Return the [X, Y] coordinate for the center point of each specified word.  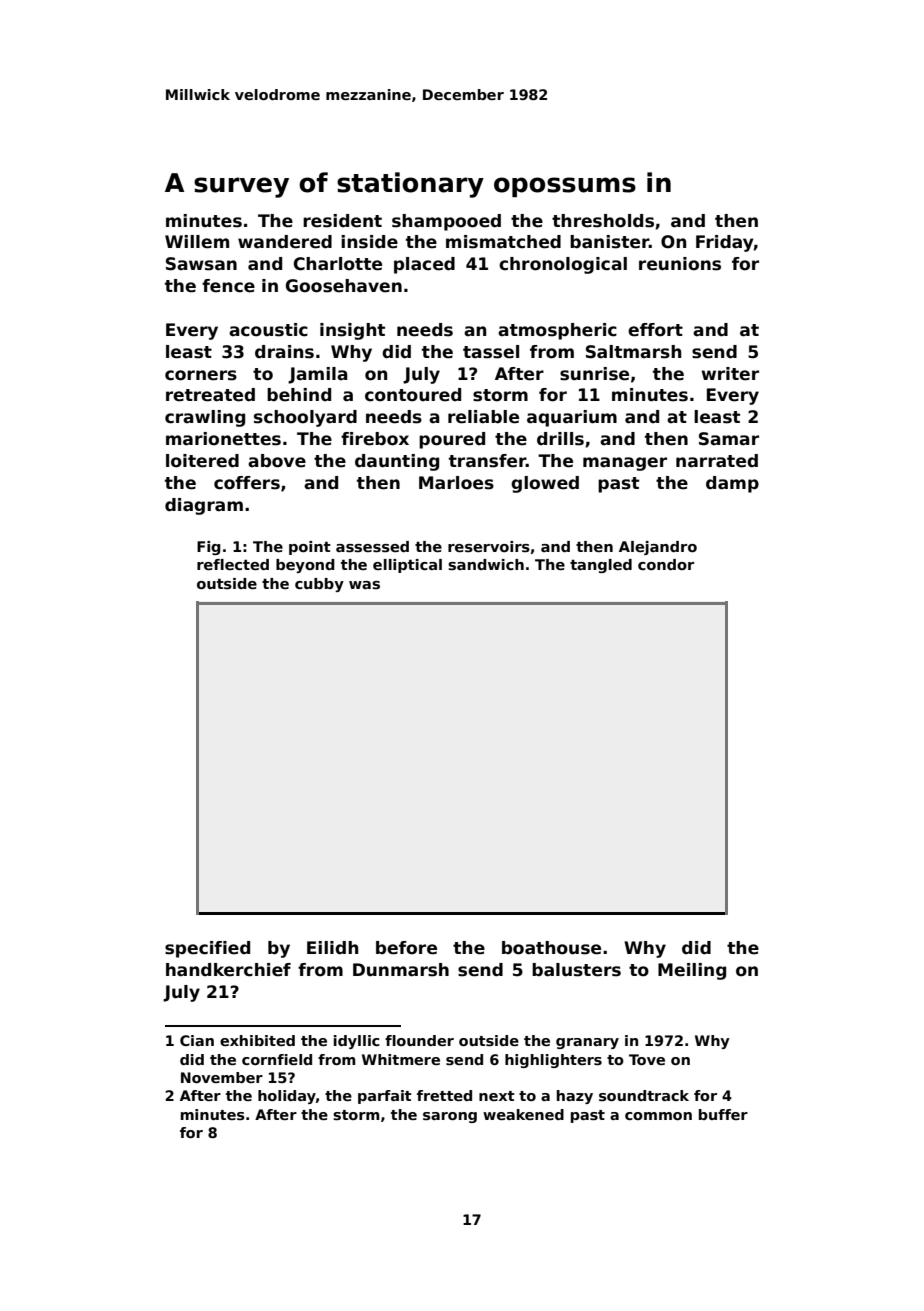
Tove [647, 1059]
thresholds [603, 221]
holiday [287, 1097]
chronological [563, 265]
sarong [450, 1117]
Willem [197, 242]
